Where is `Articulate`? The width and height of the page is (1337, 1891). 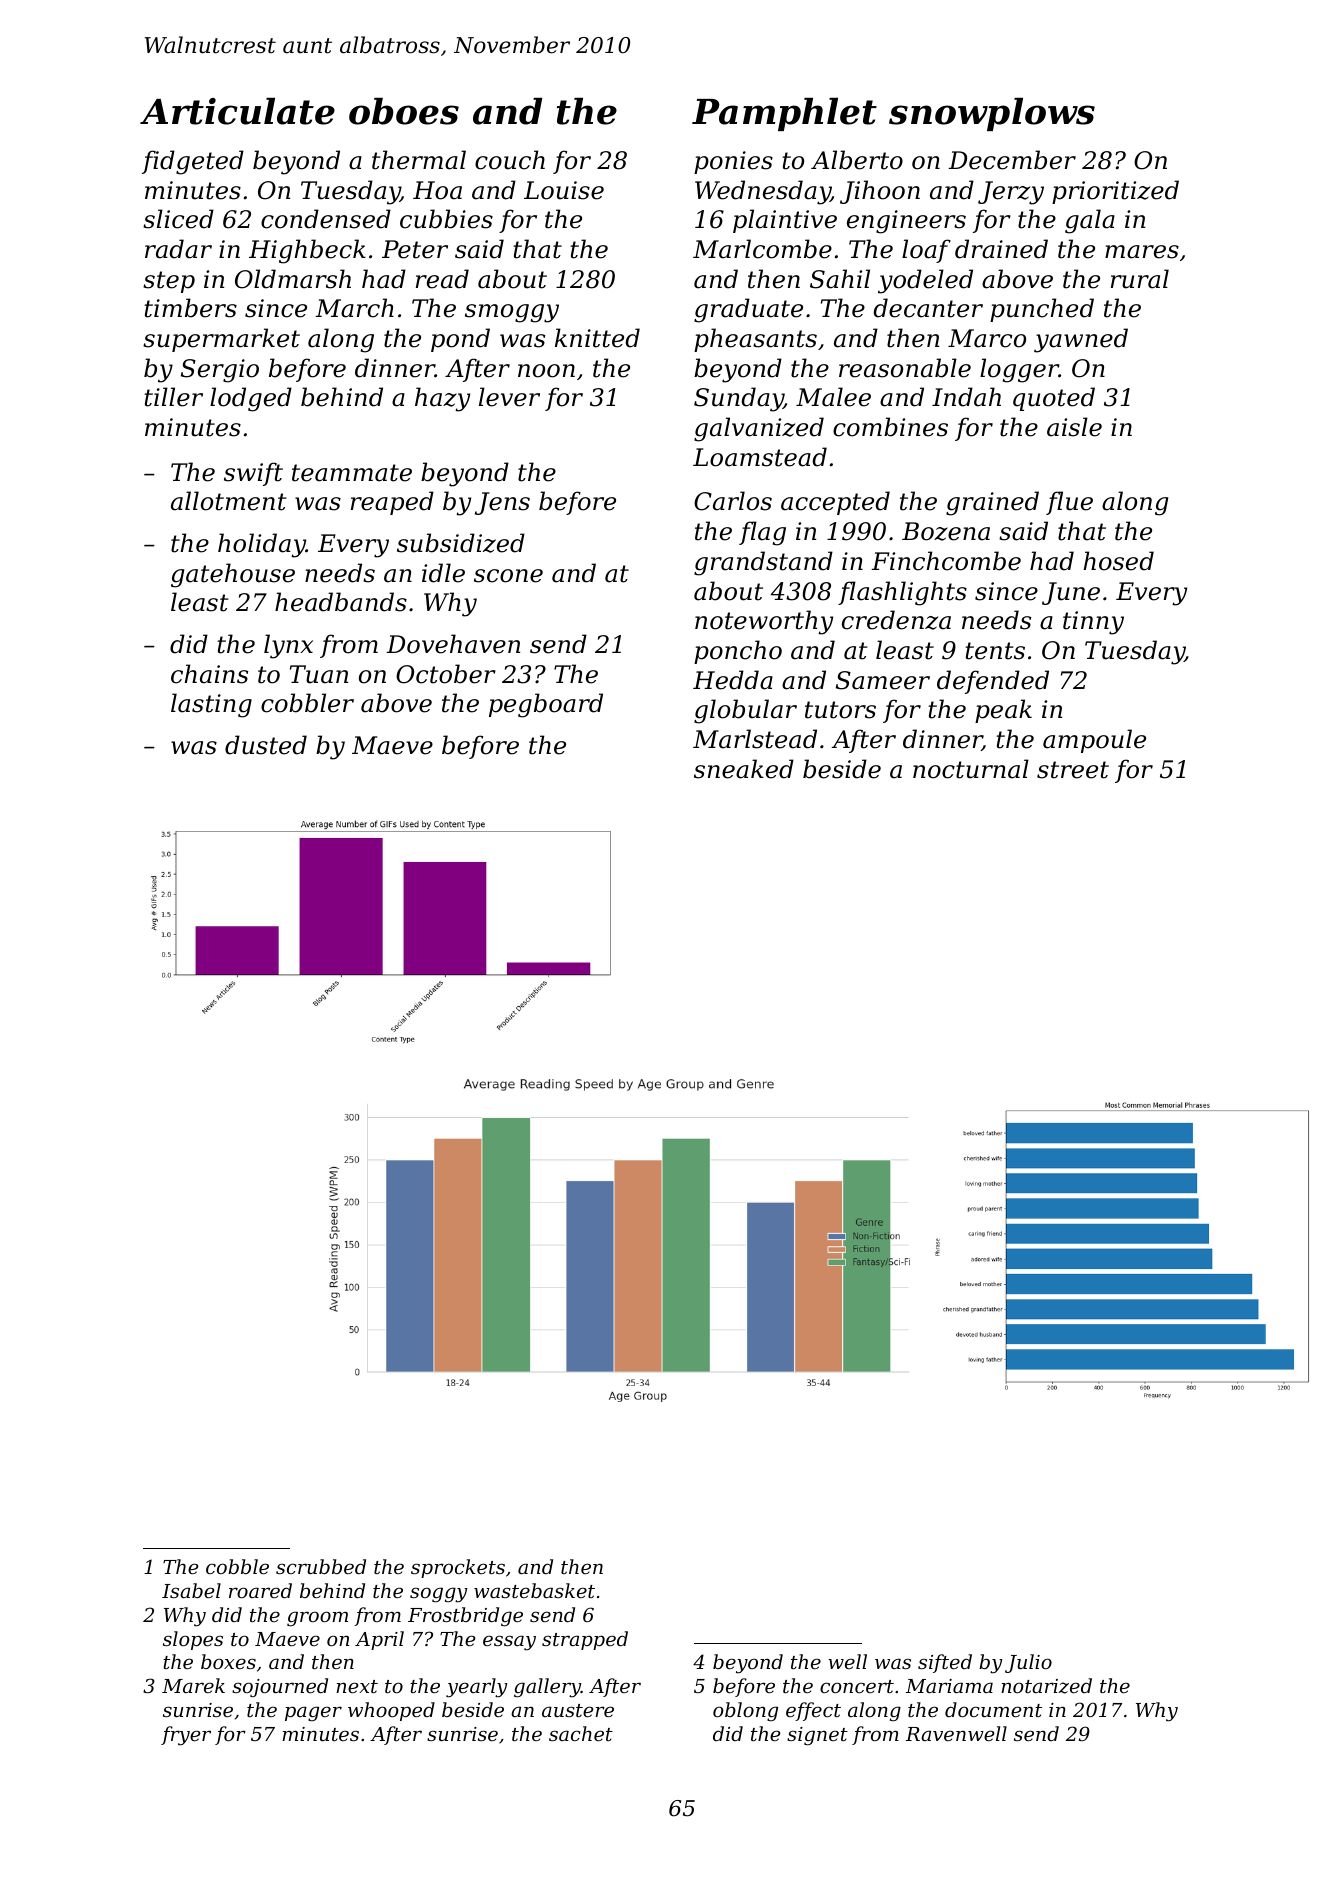 Articulate is located at coordinates (237, 111).
